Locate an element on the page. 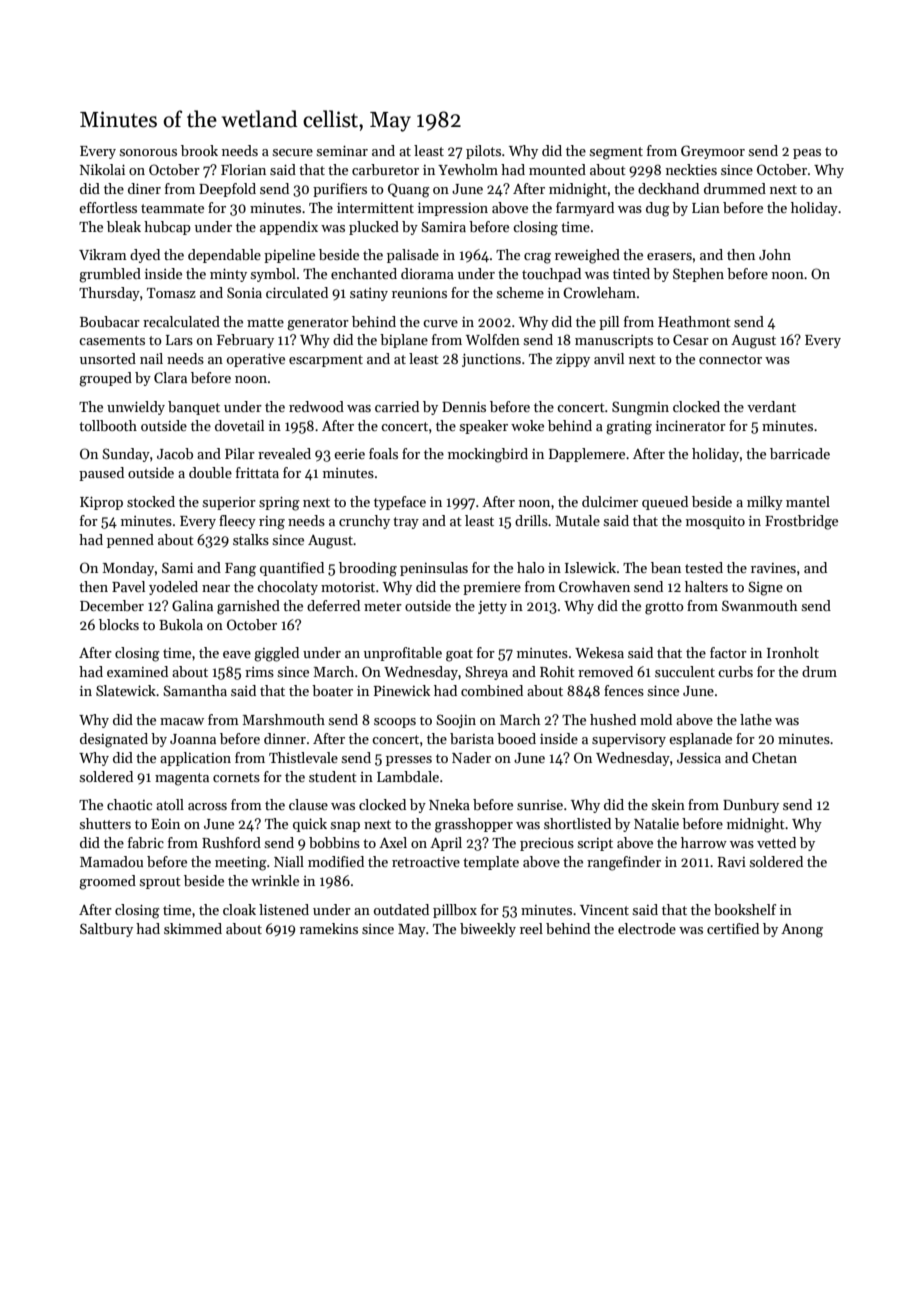 This page has height=1314, width=924. peas is located at coordinates (807, 154).
